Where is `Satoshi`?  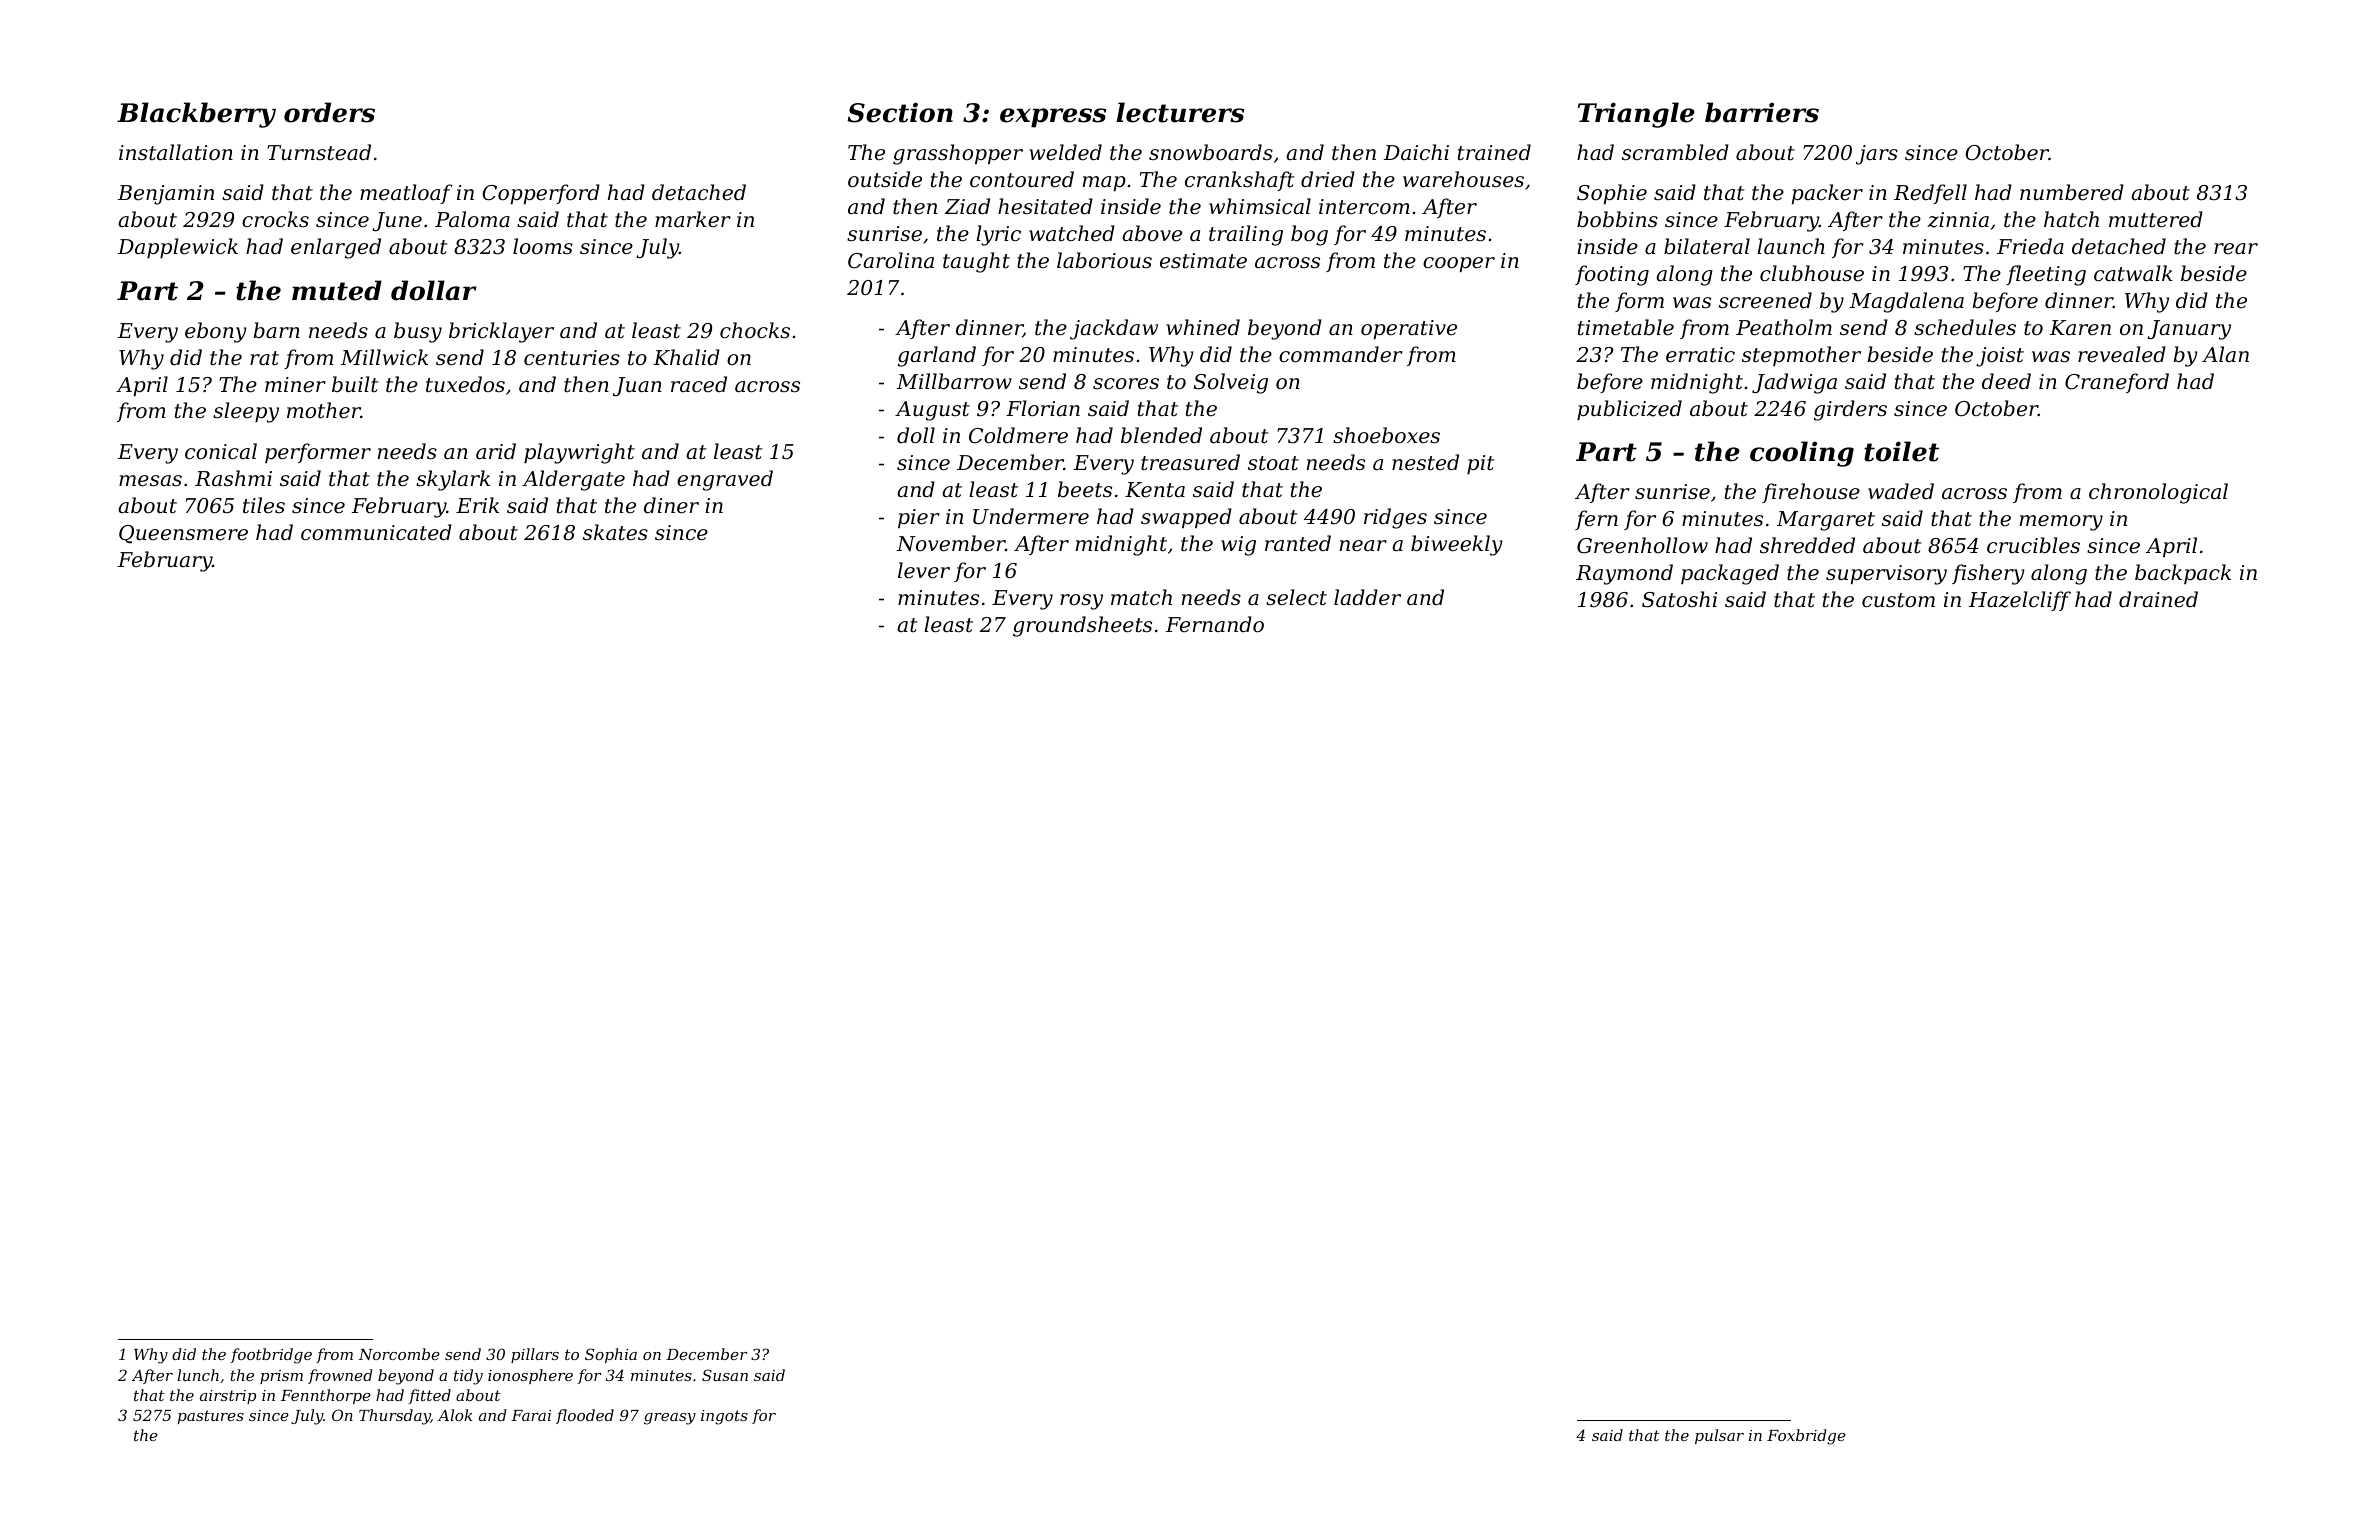
Satoshi is located at coordinates (1679, 599).
